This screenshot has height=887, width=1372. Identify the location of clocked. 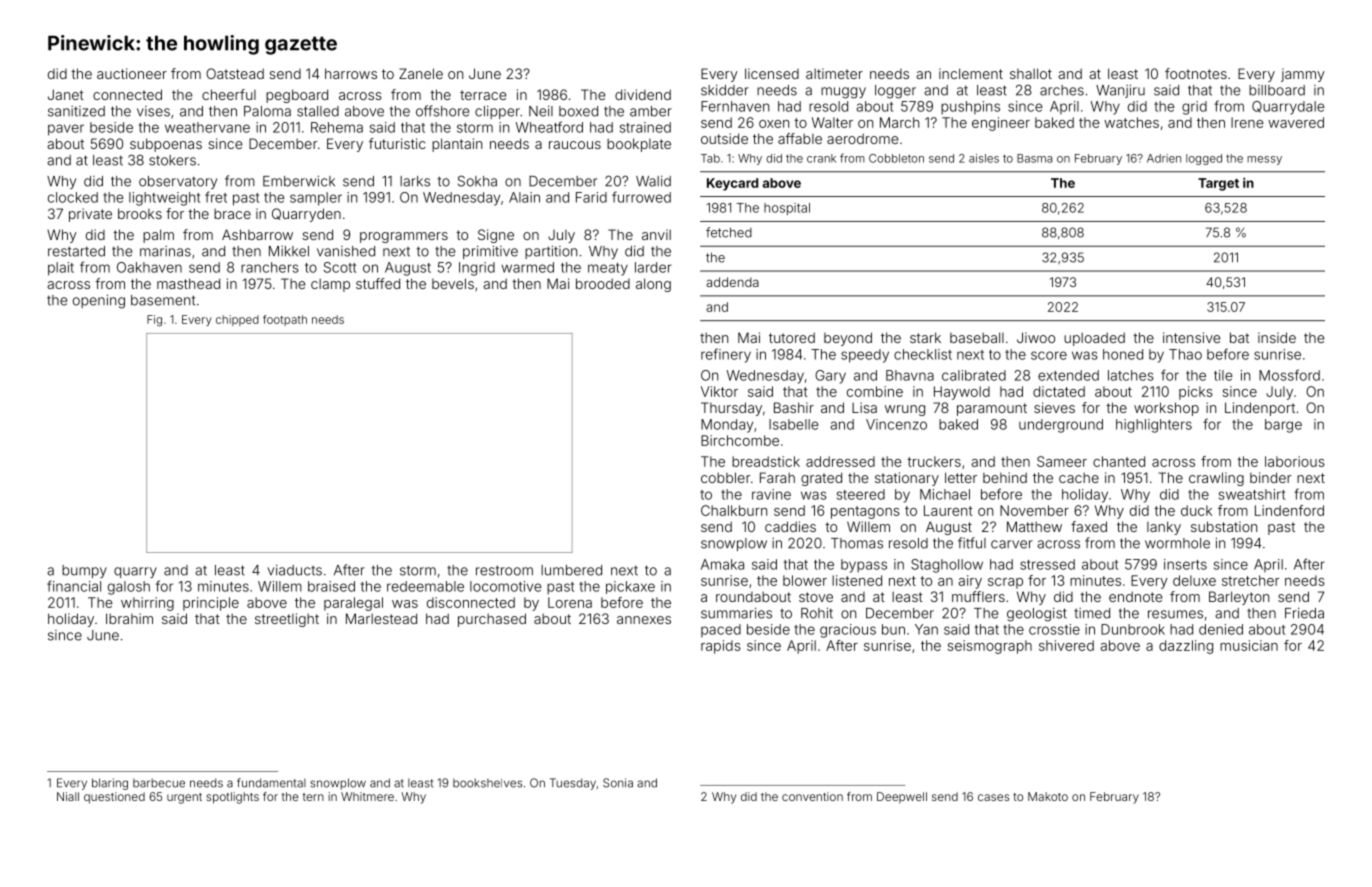
(73, 197).
